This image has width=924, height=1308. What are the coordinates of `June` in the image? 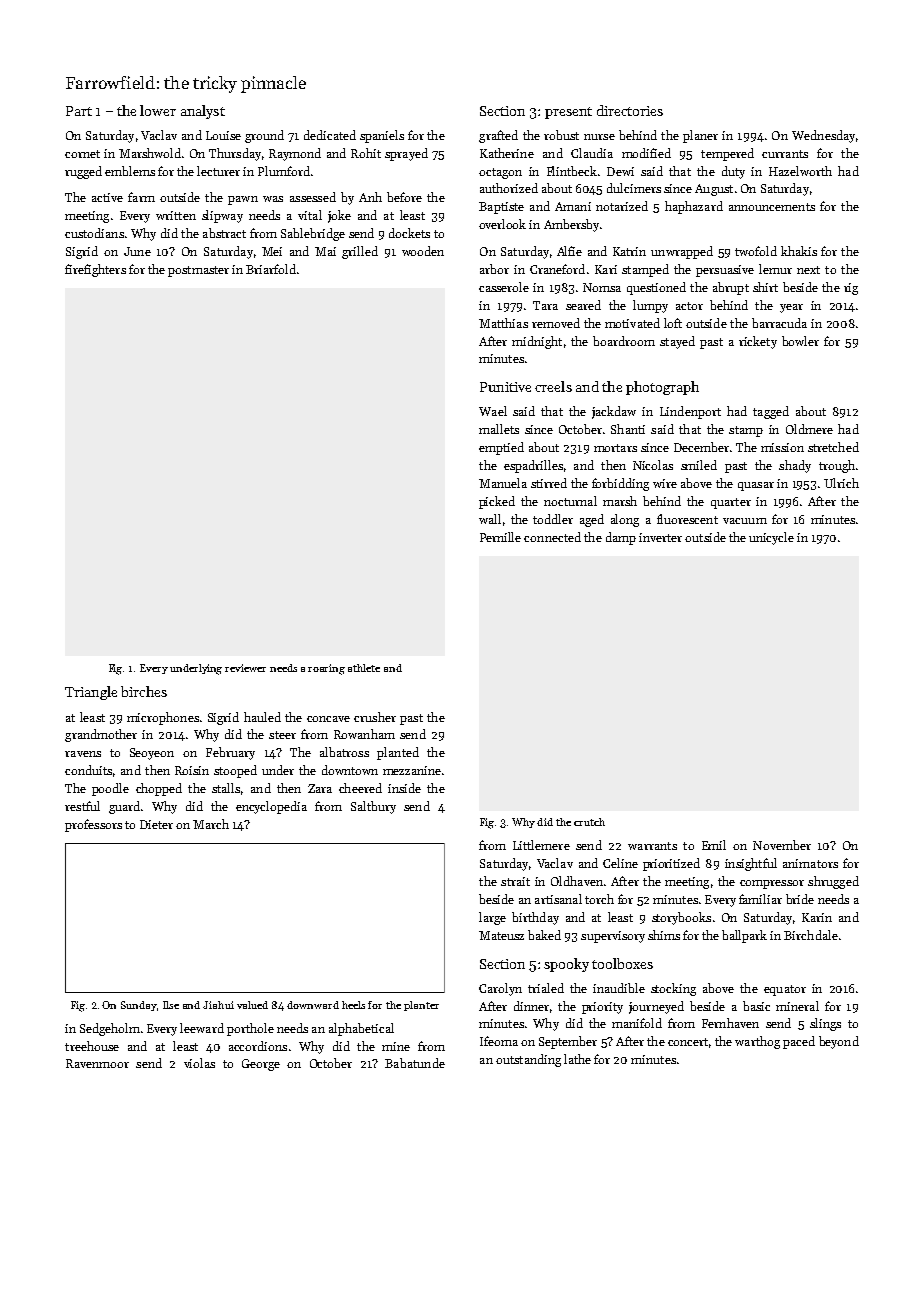 It's located at (137, 251).
